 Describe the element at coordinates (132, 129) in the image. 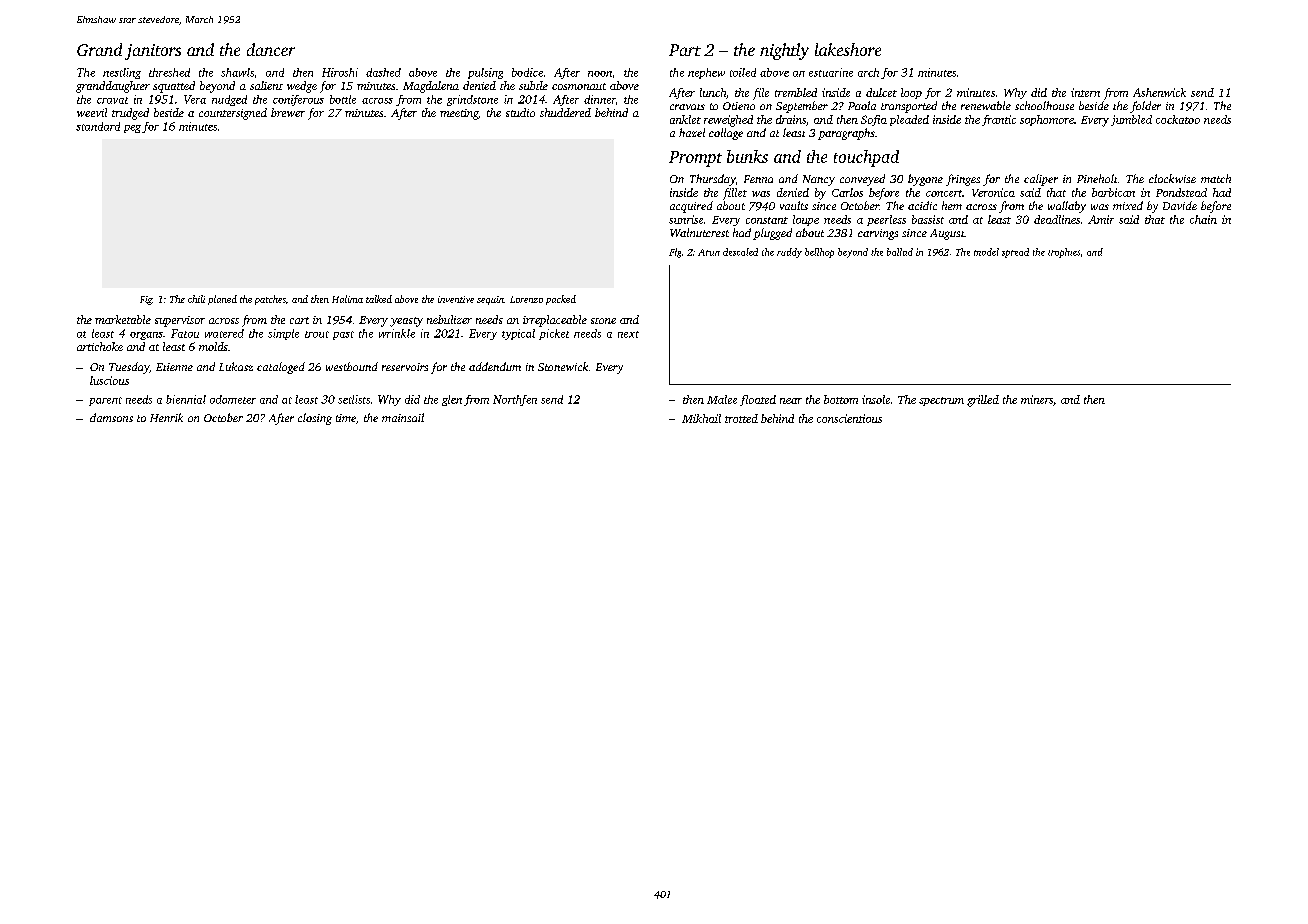

I see `peg` at that location.
